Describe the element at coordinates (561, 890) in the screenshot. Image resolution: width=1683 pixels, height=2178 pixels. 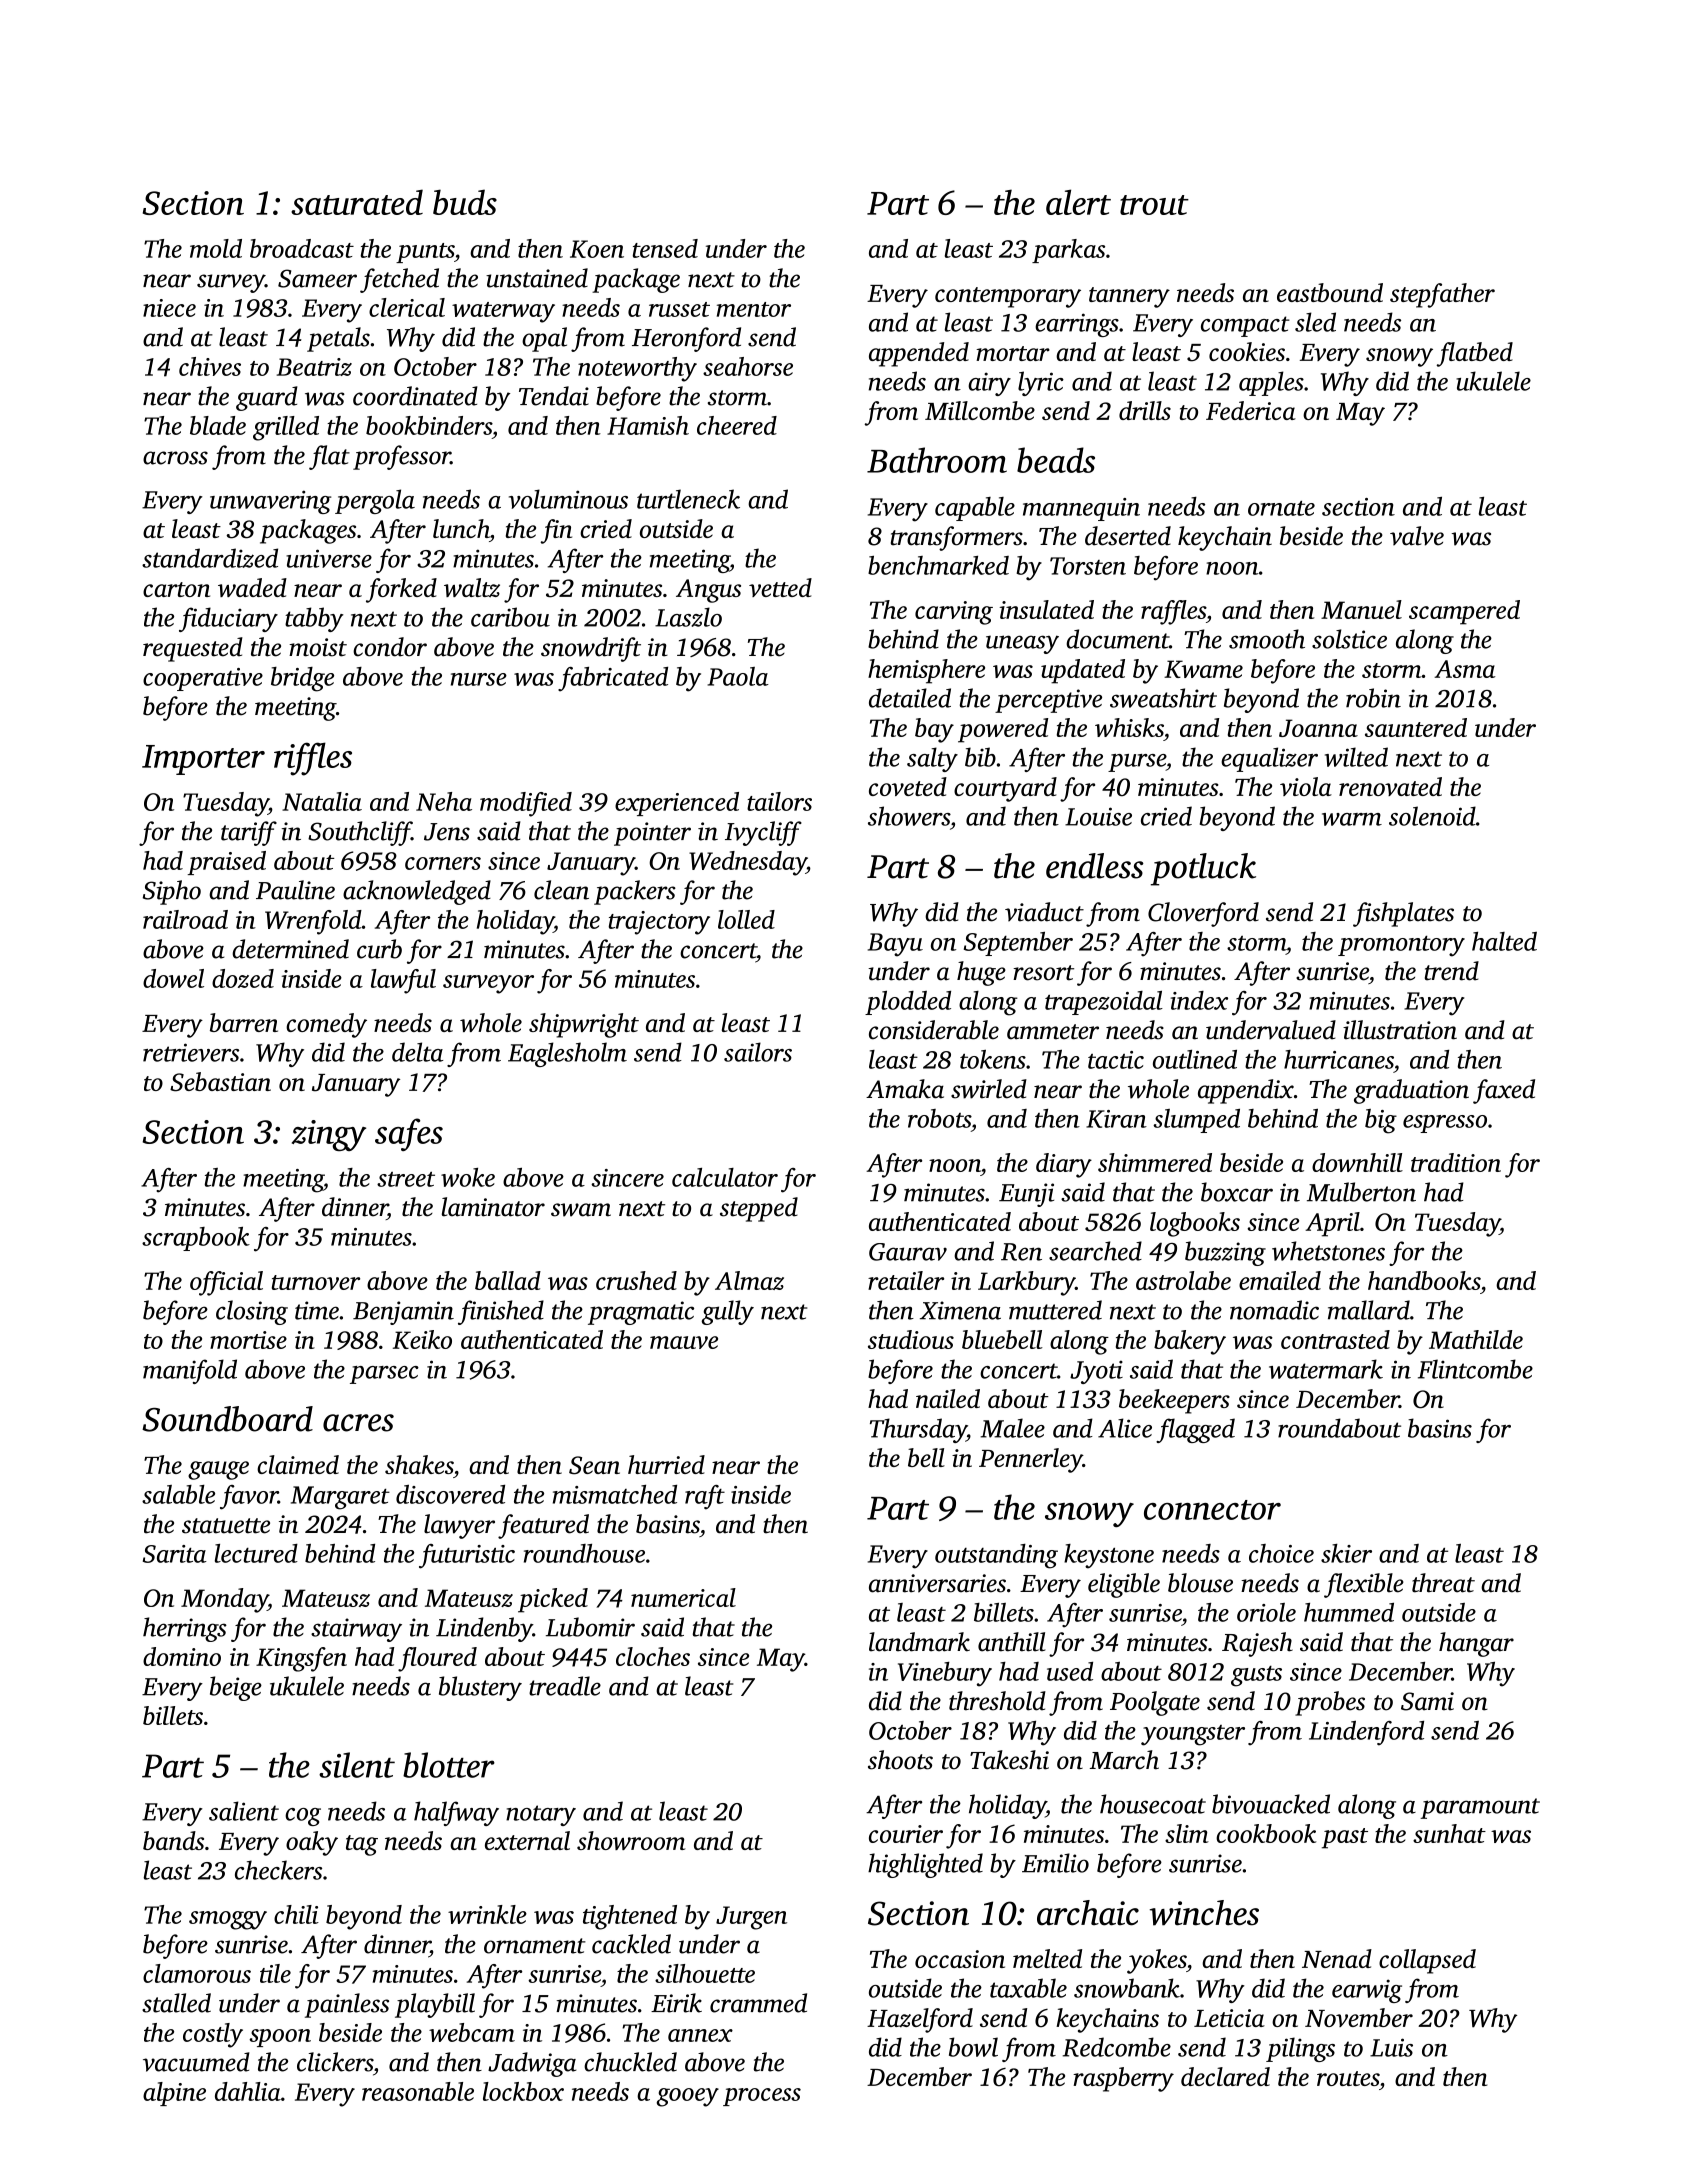
I see `clean` at that location.
